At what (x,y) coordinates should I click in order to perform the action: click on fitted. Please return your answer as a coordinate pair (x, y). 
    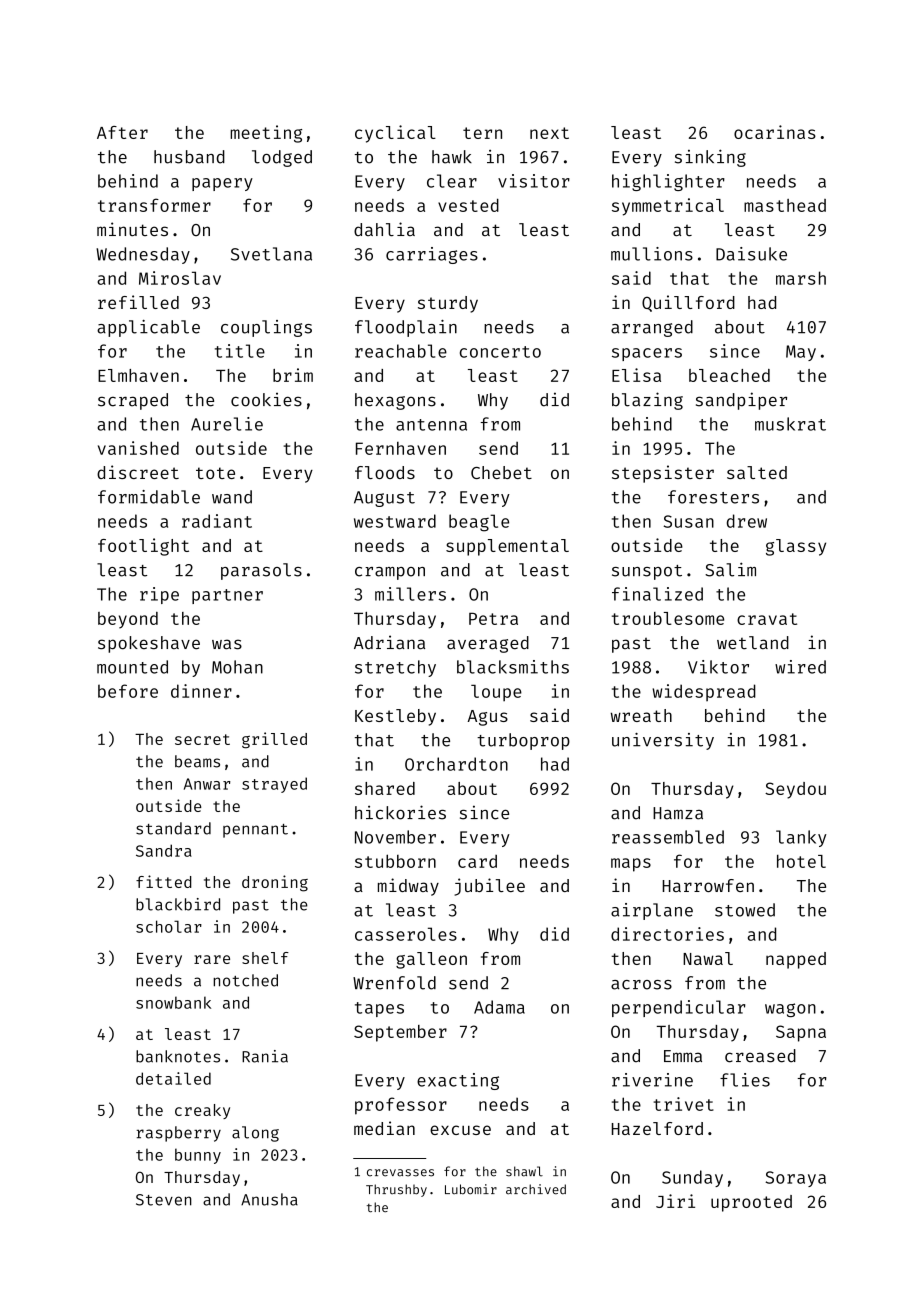
    Looking at the image, I should click on (163, 881).
